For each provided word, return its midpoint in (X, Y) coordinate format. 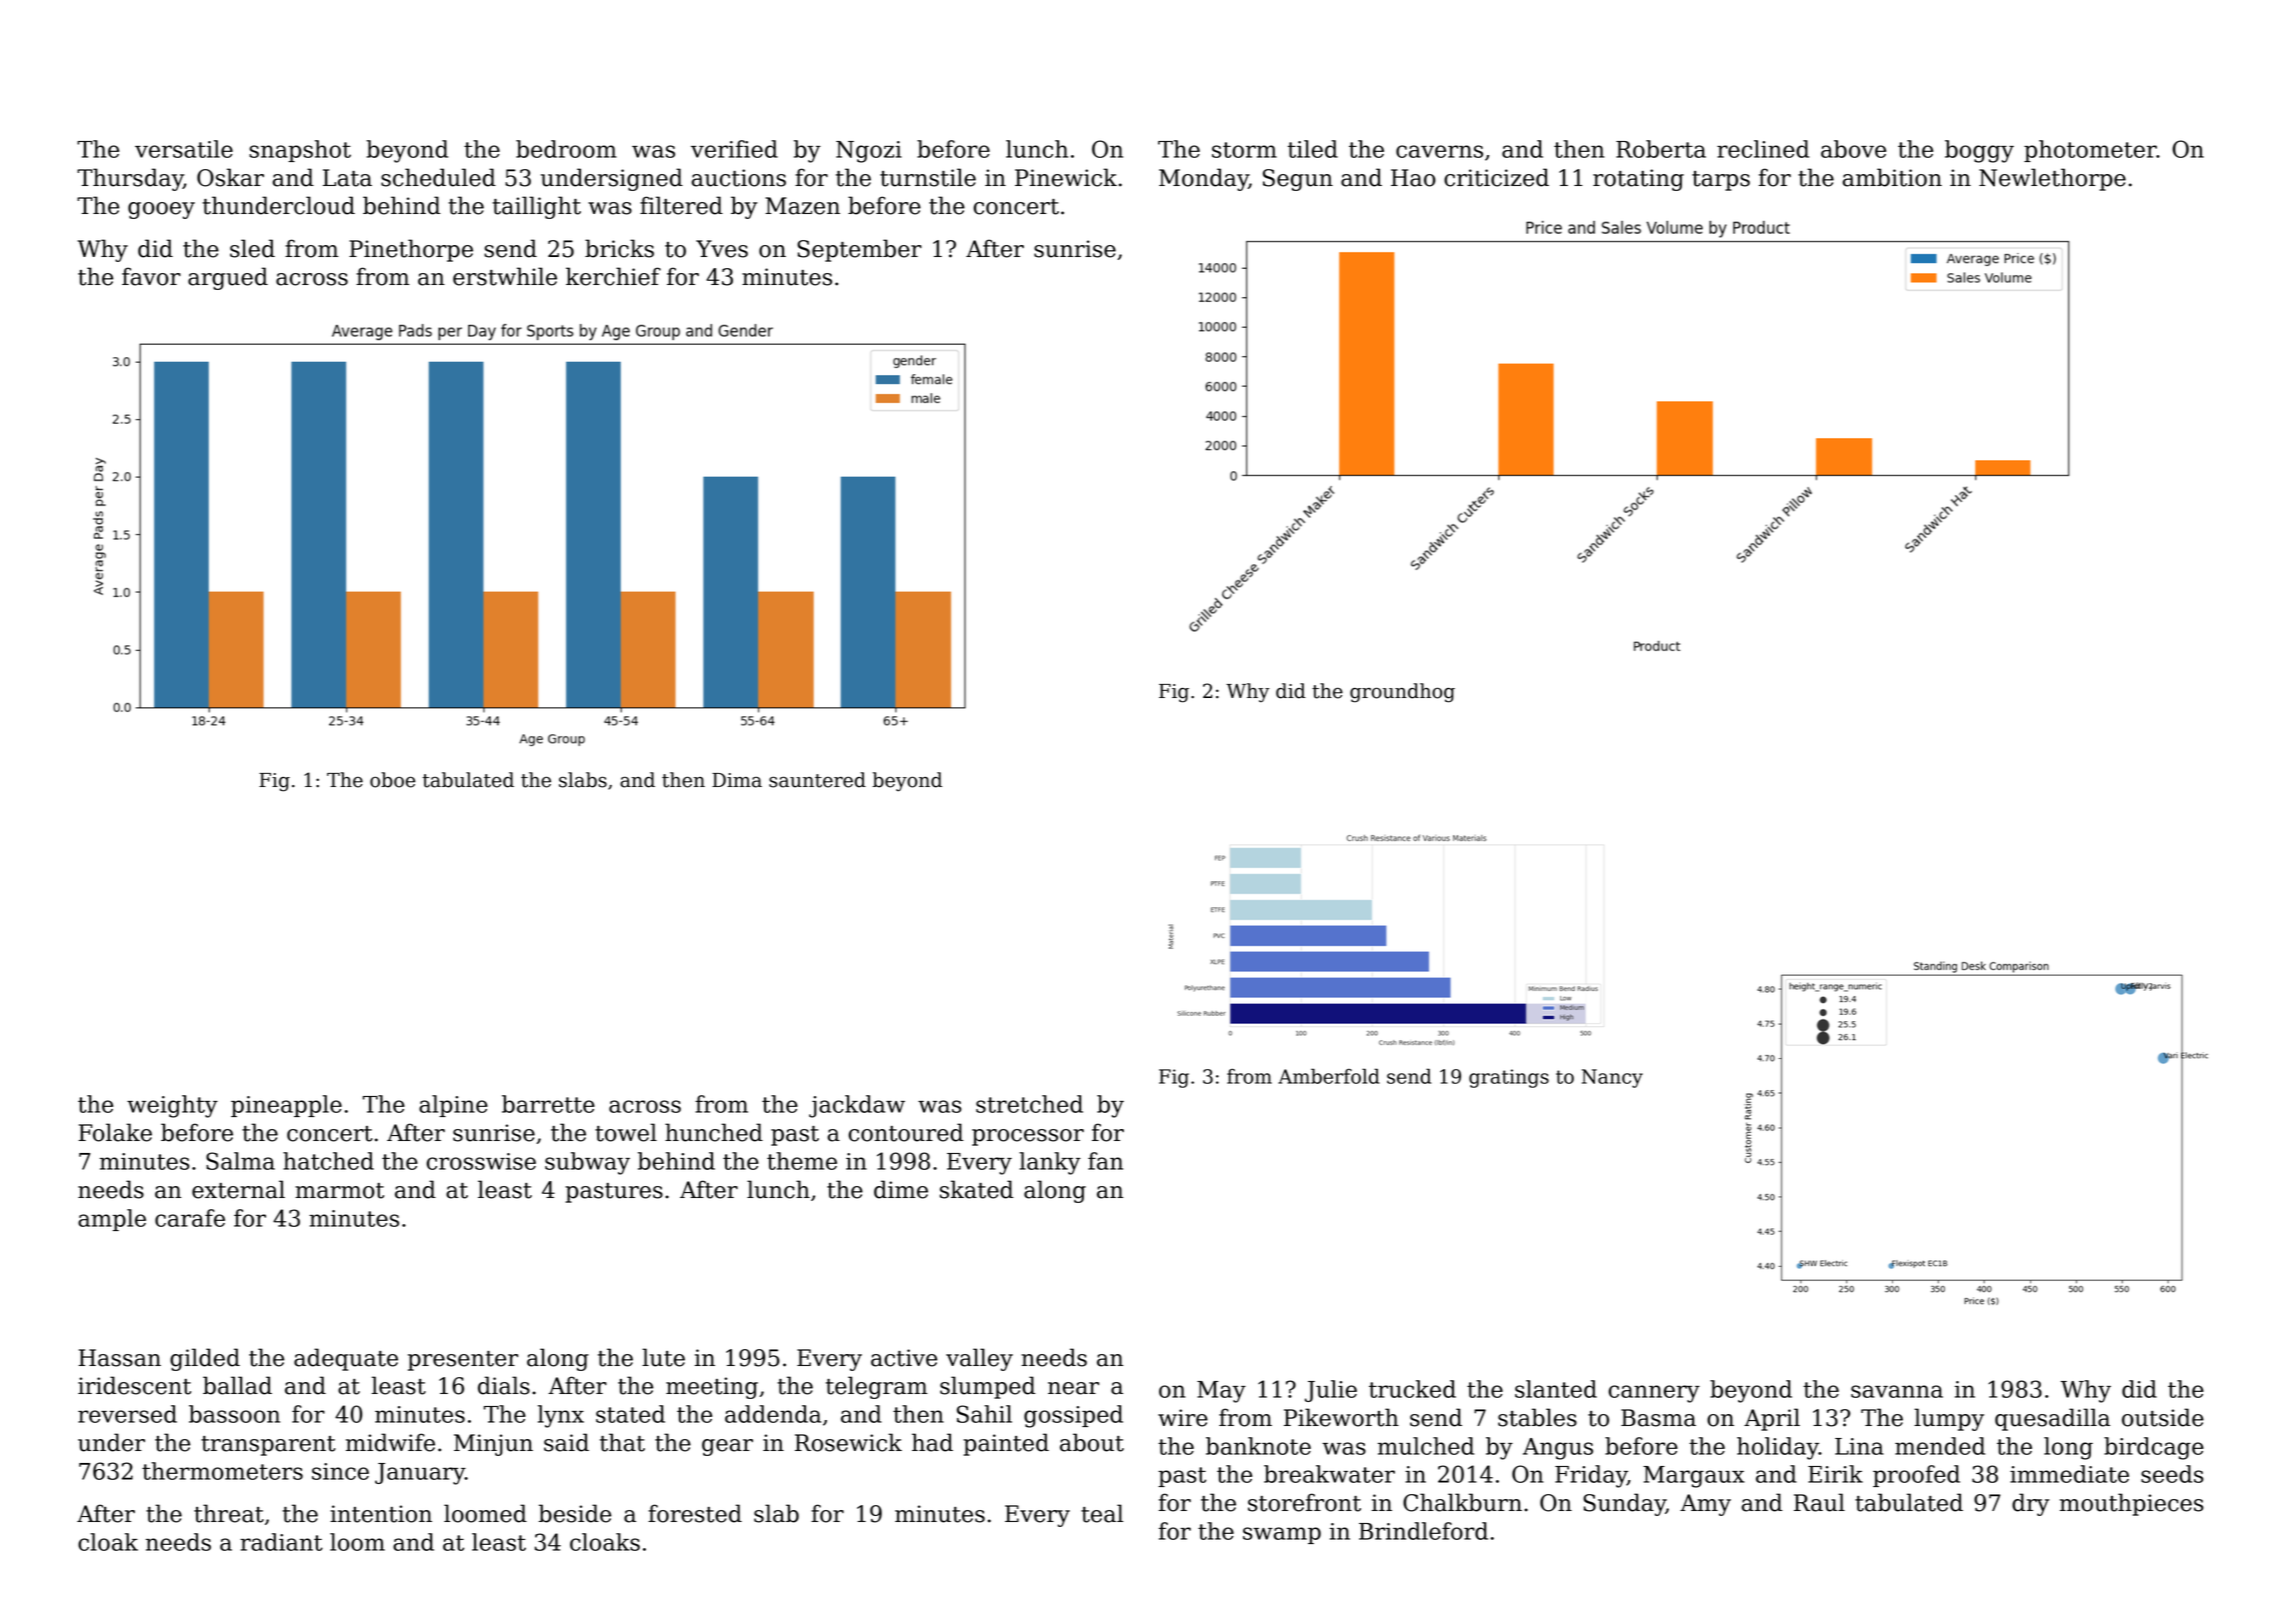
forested (695, 1513)
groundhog (1402, 693)
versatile (184, 149)
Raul (1819, 1502)
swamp (1282, 1535)
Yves (722, 249)
